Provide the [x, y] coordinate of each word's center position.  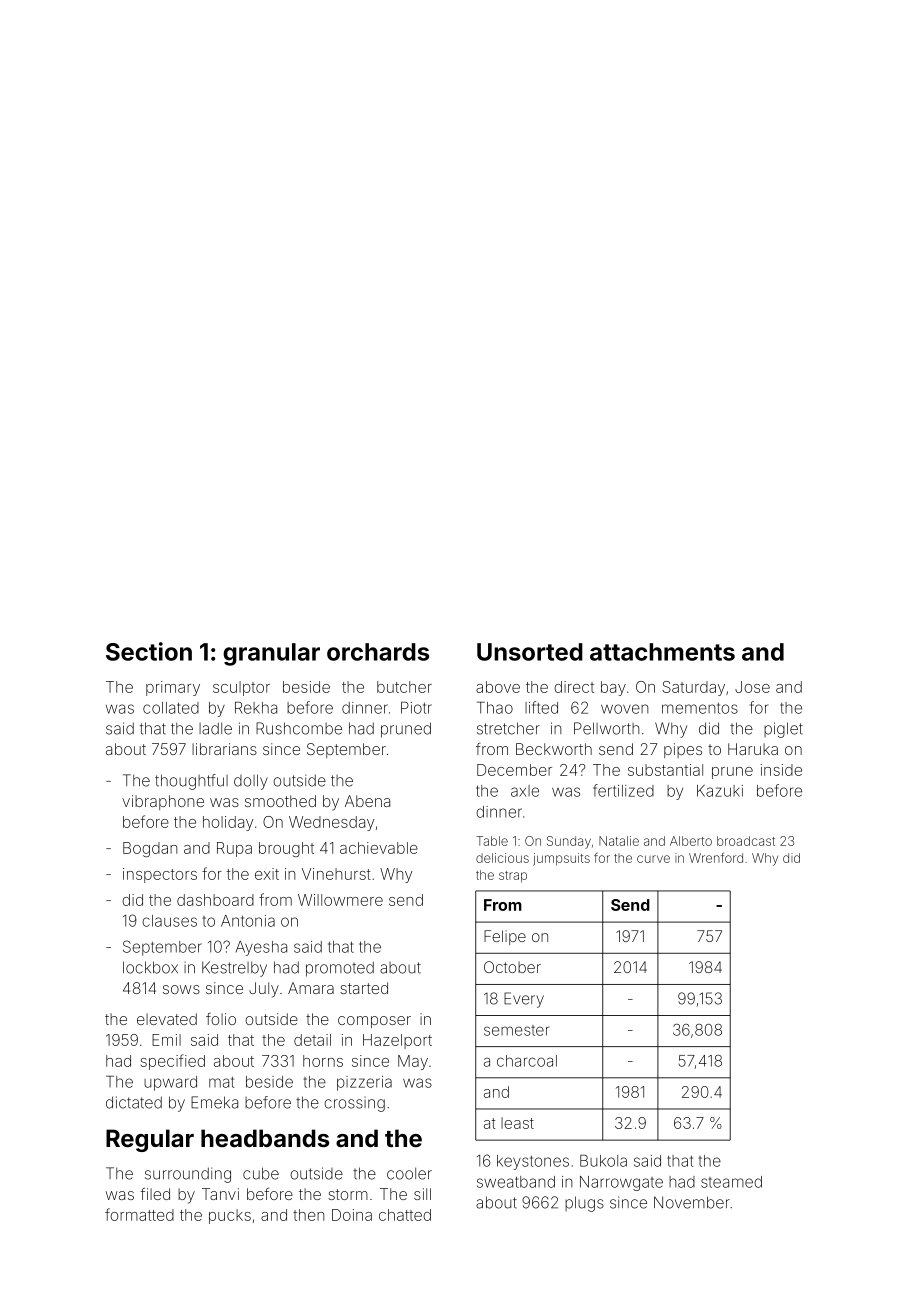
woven [624, 709]
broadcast [746, 841]
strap [513, 877]
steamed [731, 1182]
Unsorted [530, 652]
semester [516, 1030]
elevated [167, 1019]
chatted [405, 1215]
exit [267, 874]
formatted [139, 1214]
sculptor [241, 688]
